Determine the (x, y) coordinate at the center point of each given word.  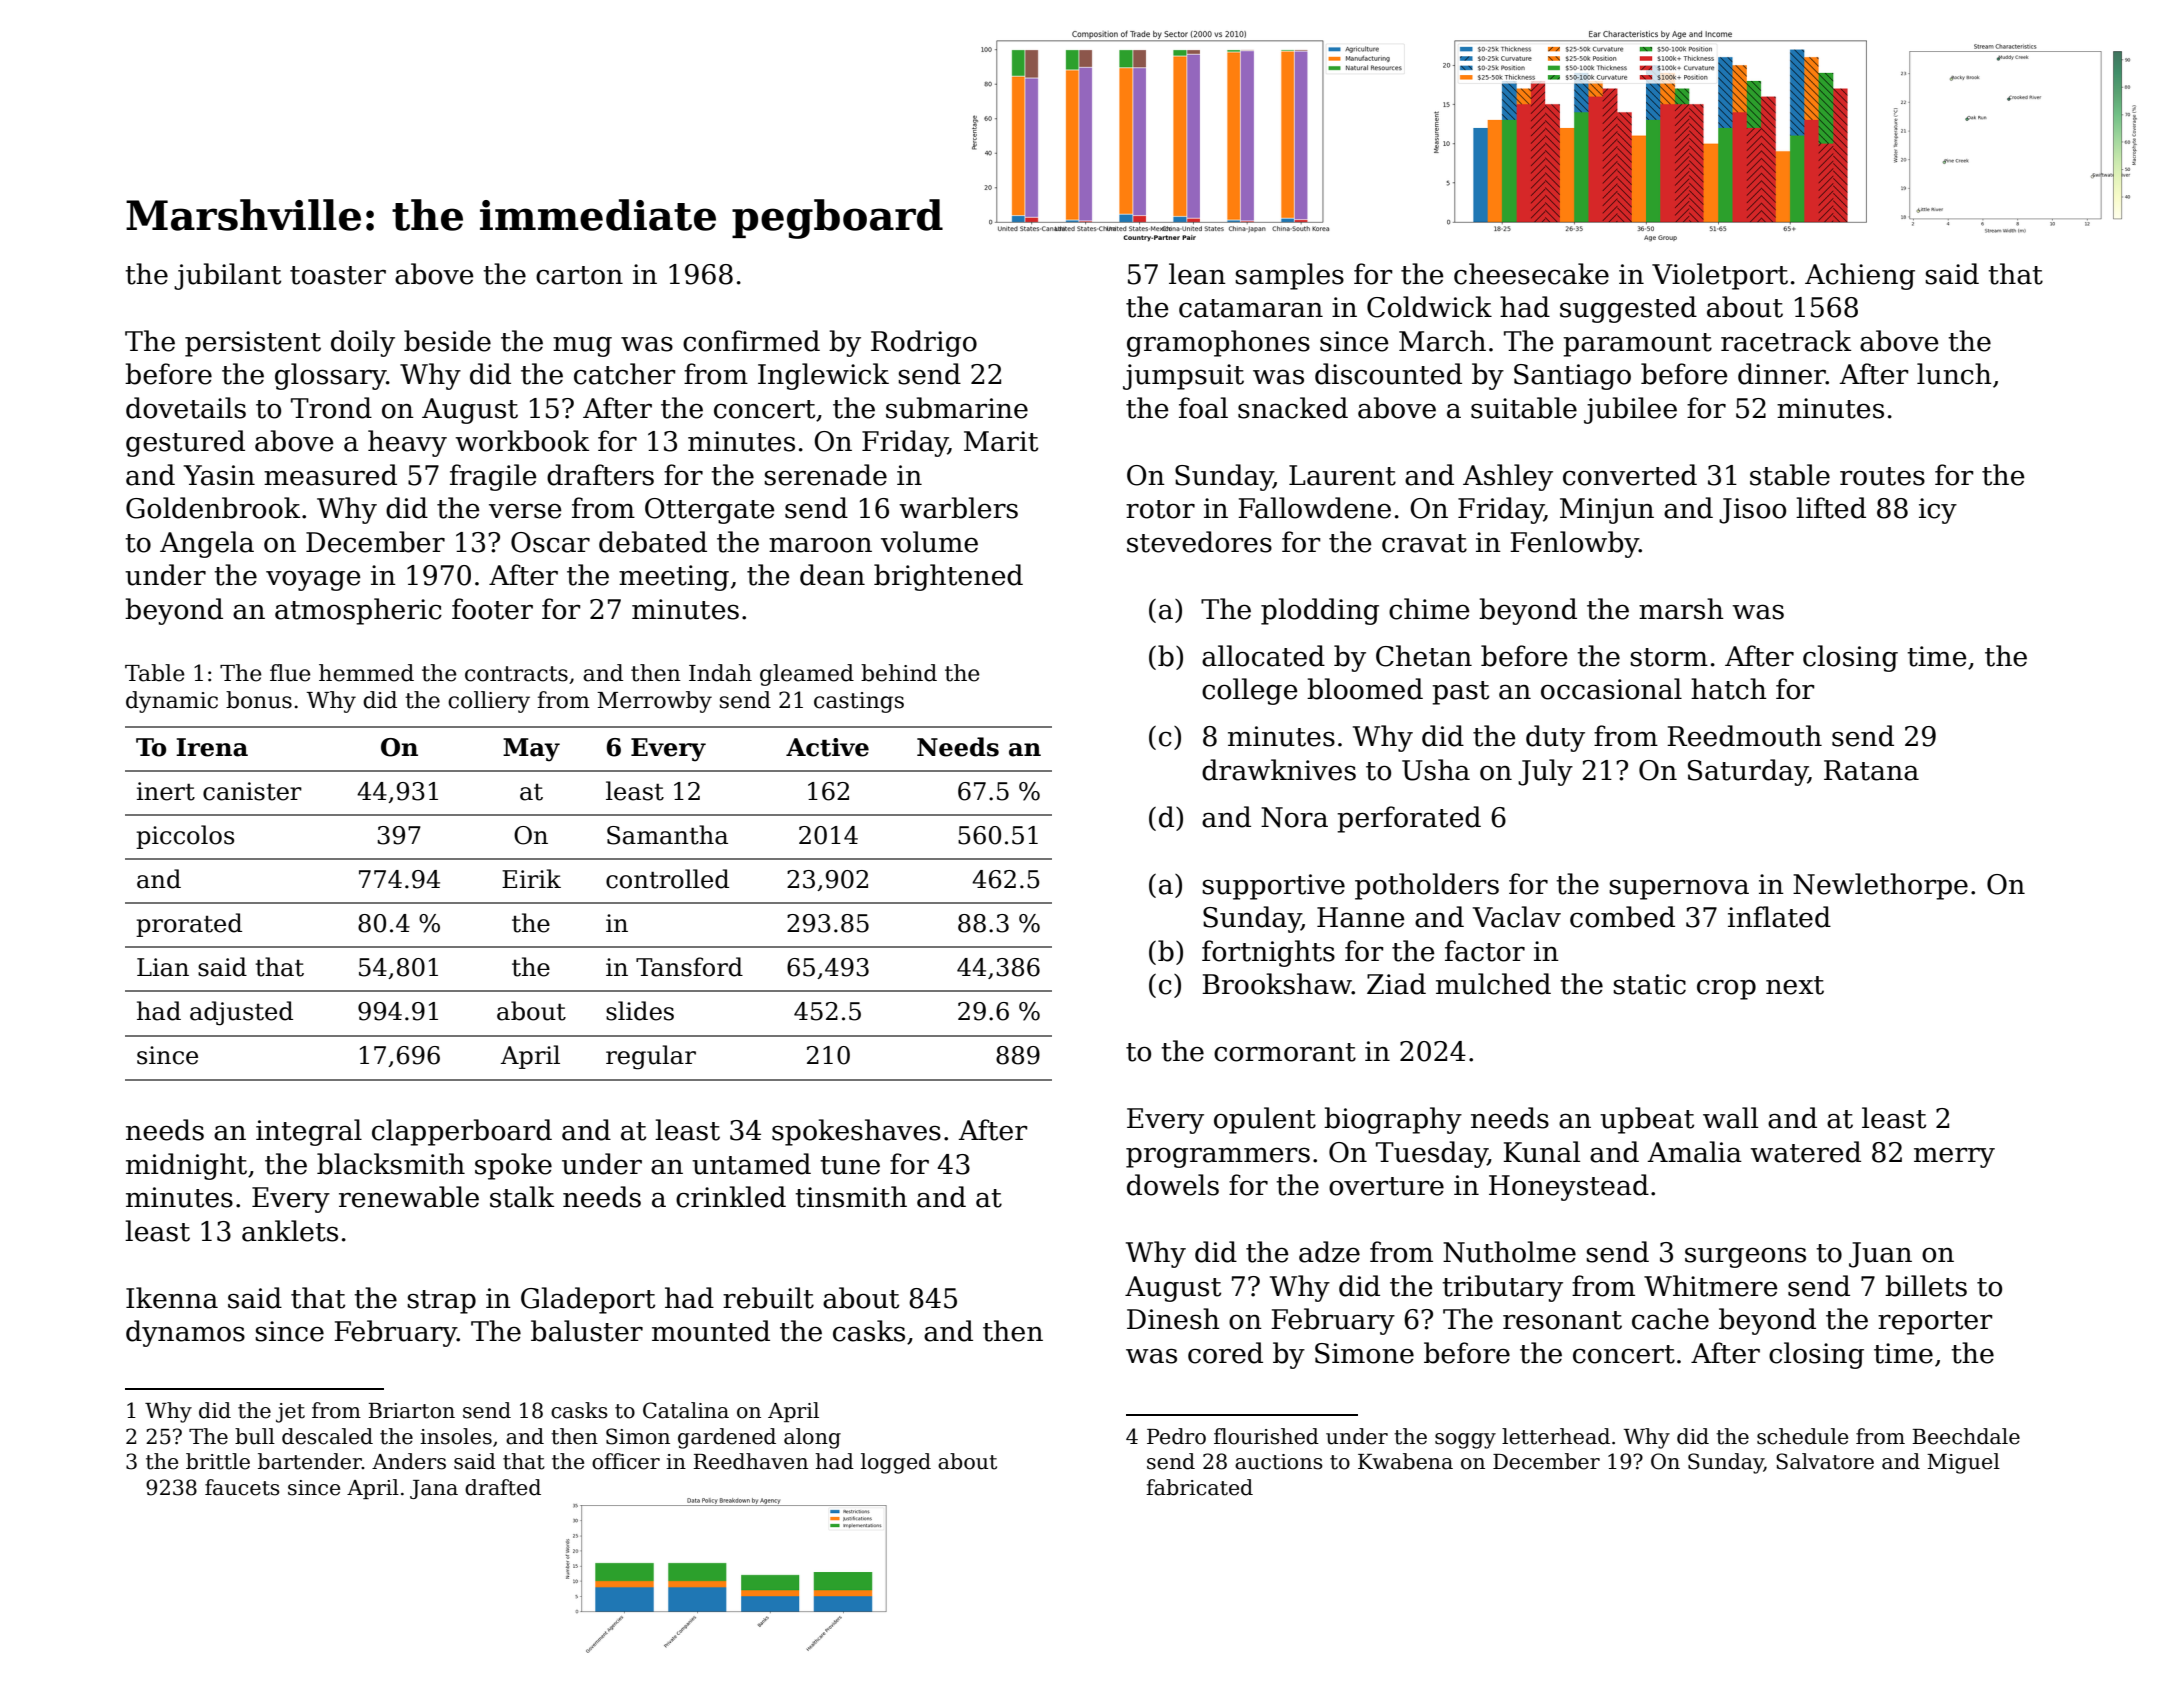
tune (850, 1165)
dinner (1782, 374)
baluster (587, 1331)
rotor (1160, 509)
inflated (1779, 917)
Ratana (1871, 770)
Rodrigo (924, 343)
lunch (1954, 374)
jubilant (227, 276)
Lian (163, 967)
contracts (516, 674)
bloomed (1365, 689)
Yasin (219, 475)
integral (309, 1132)
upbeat (1647, 1120)
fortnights (1268, 953)
